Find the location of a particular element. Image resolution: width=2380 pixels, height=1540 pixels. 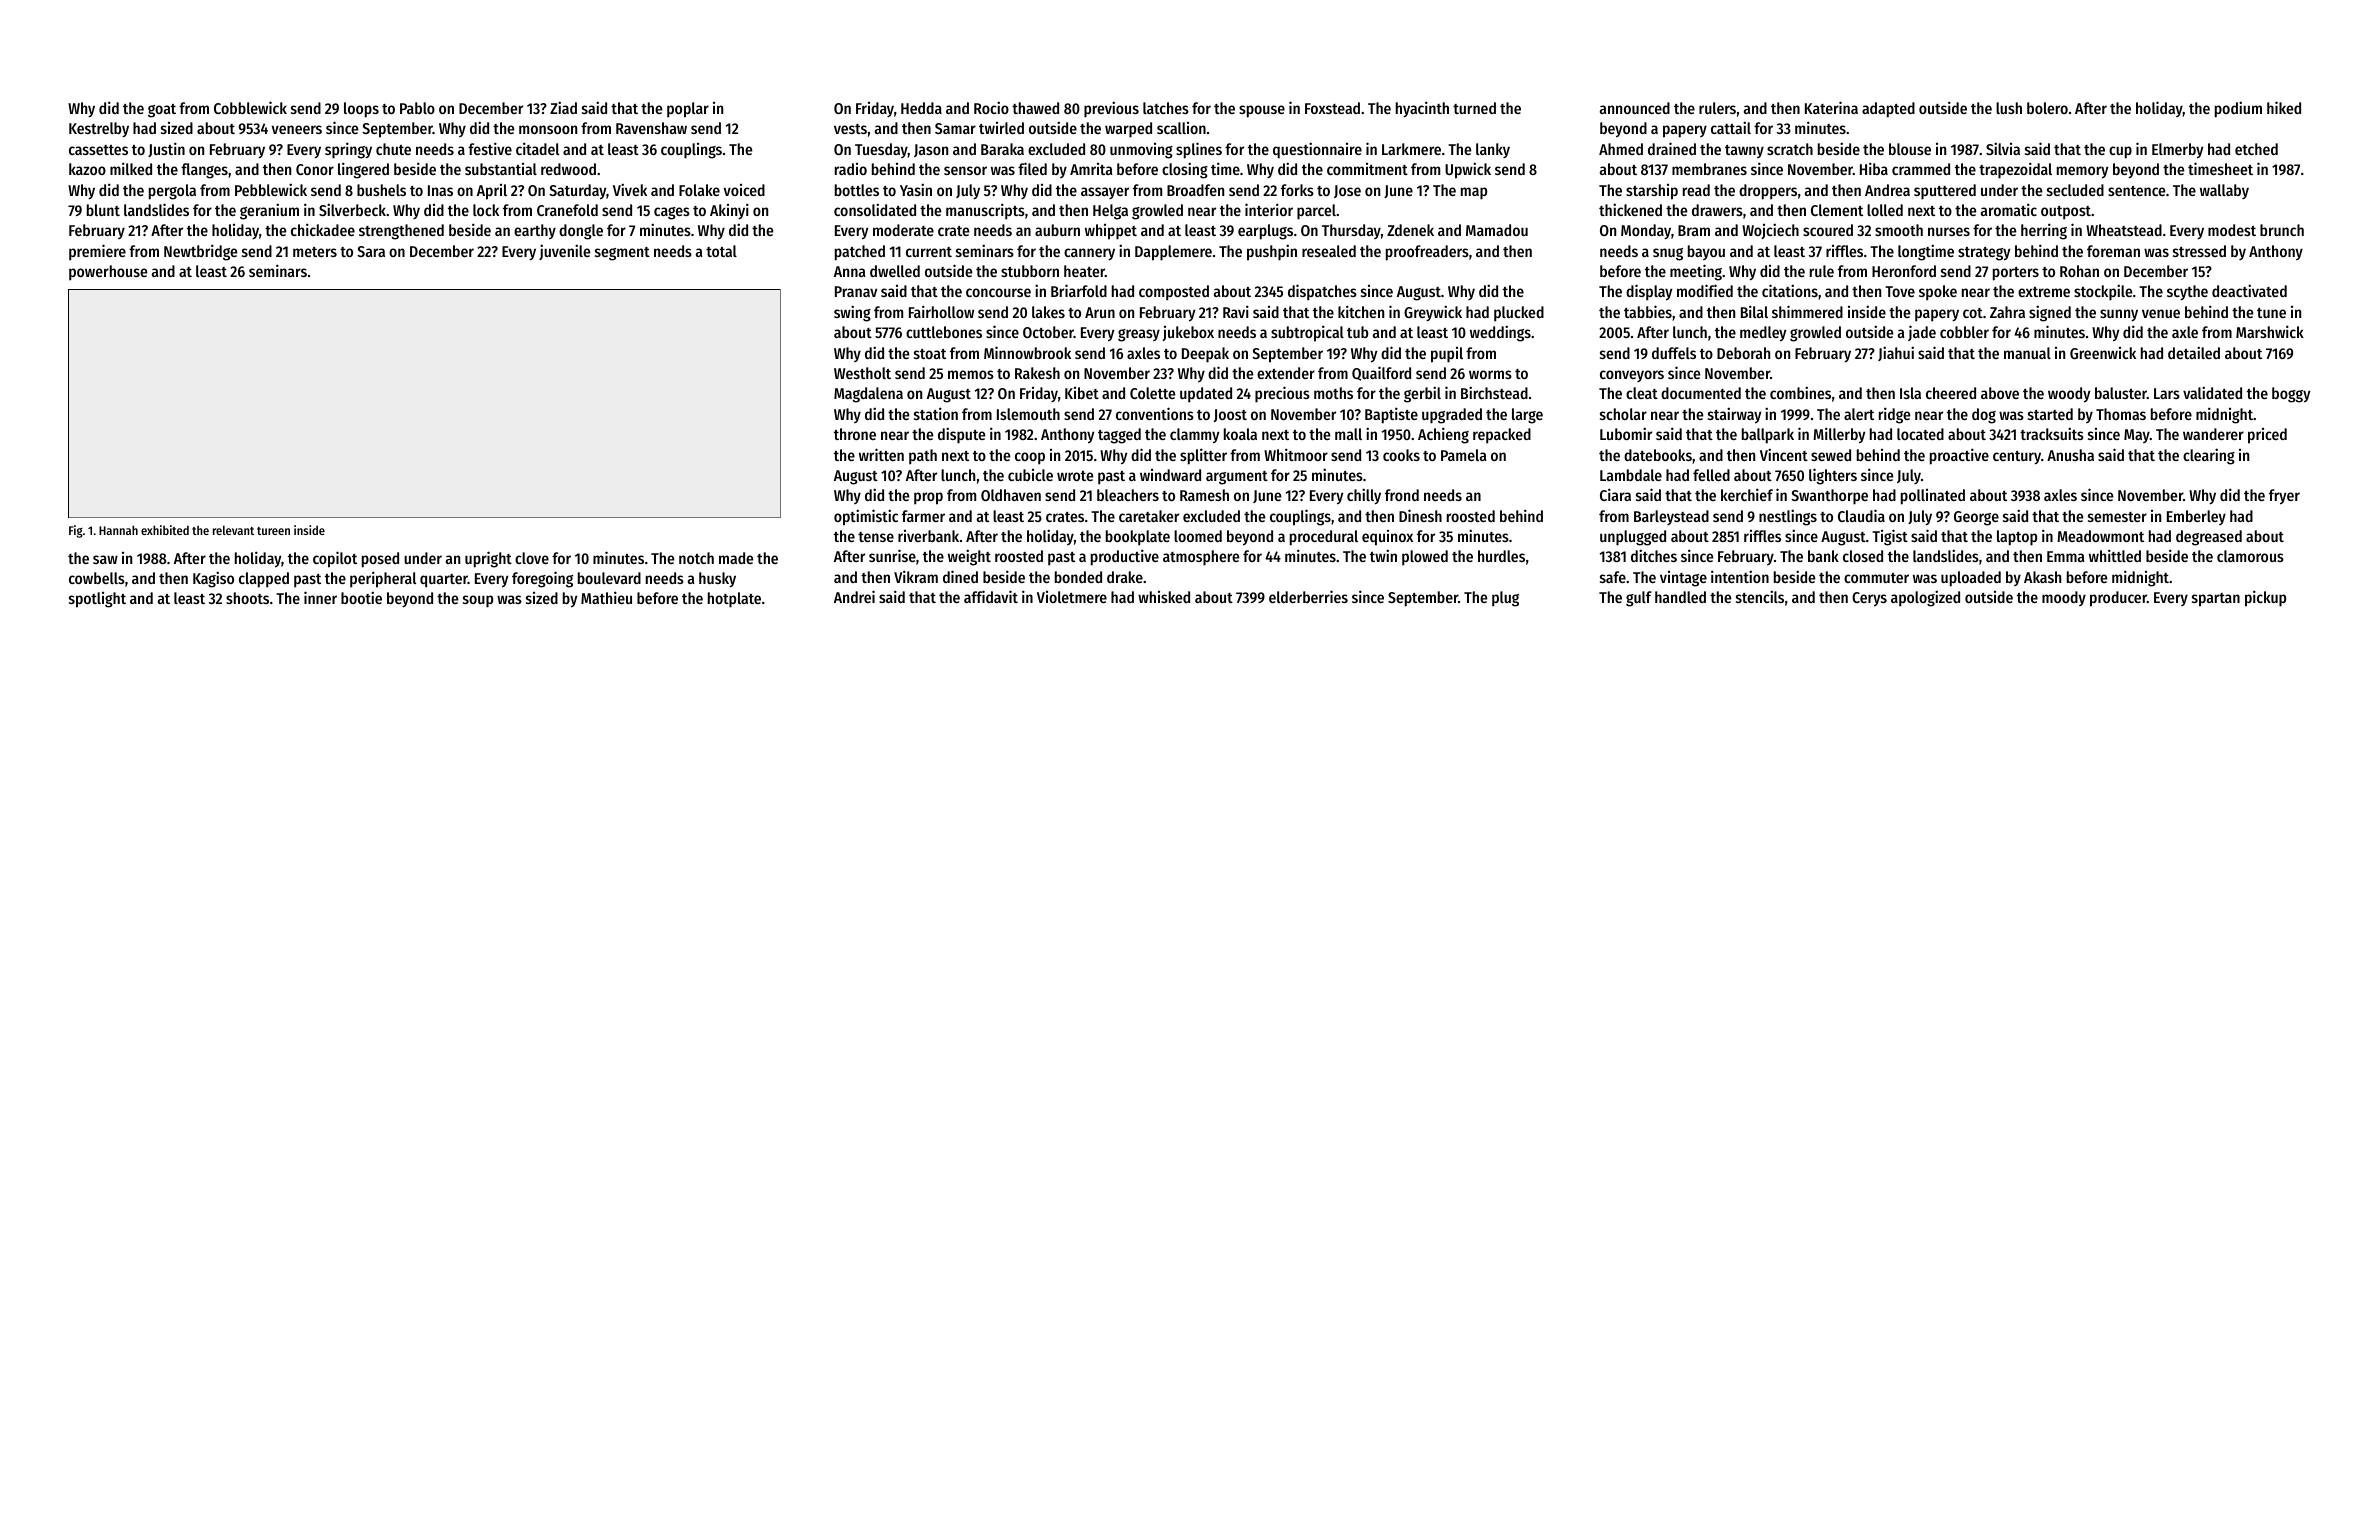

Kestrelby is located at coordinates (99, 129).
